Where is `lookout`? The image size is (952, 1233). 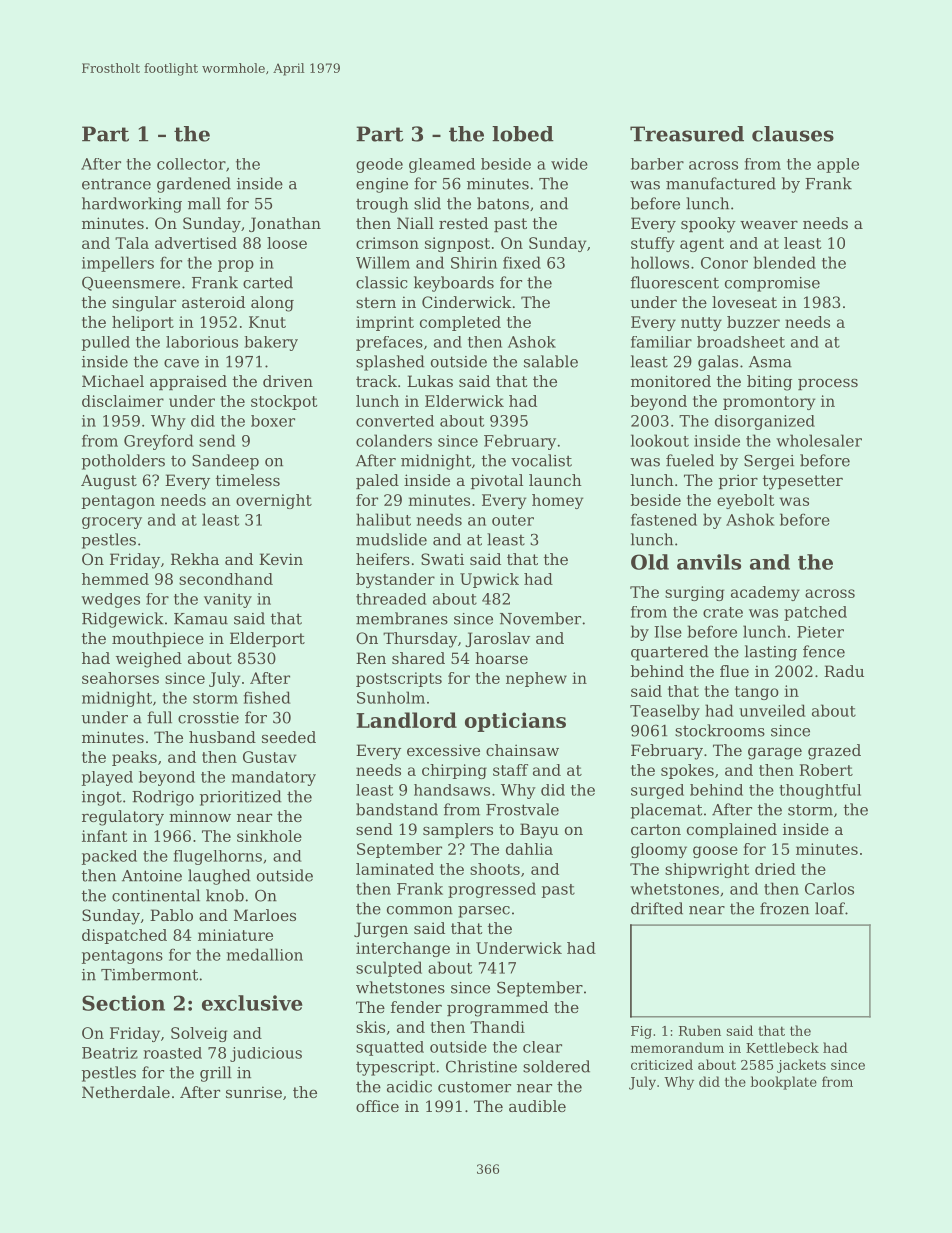 lookout is located at coordinates (660, 440).
